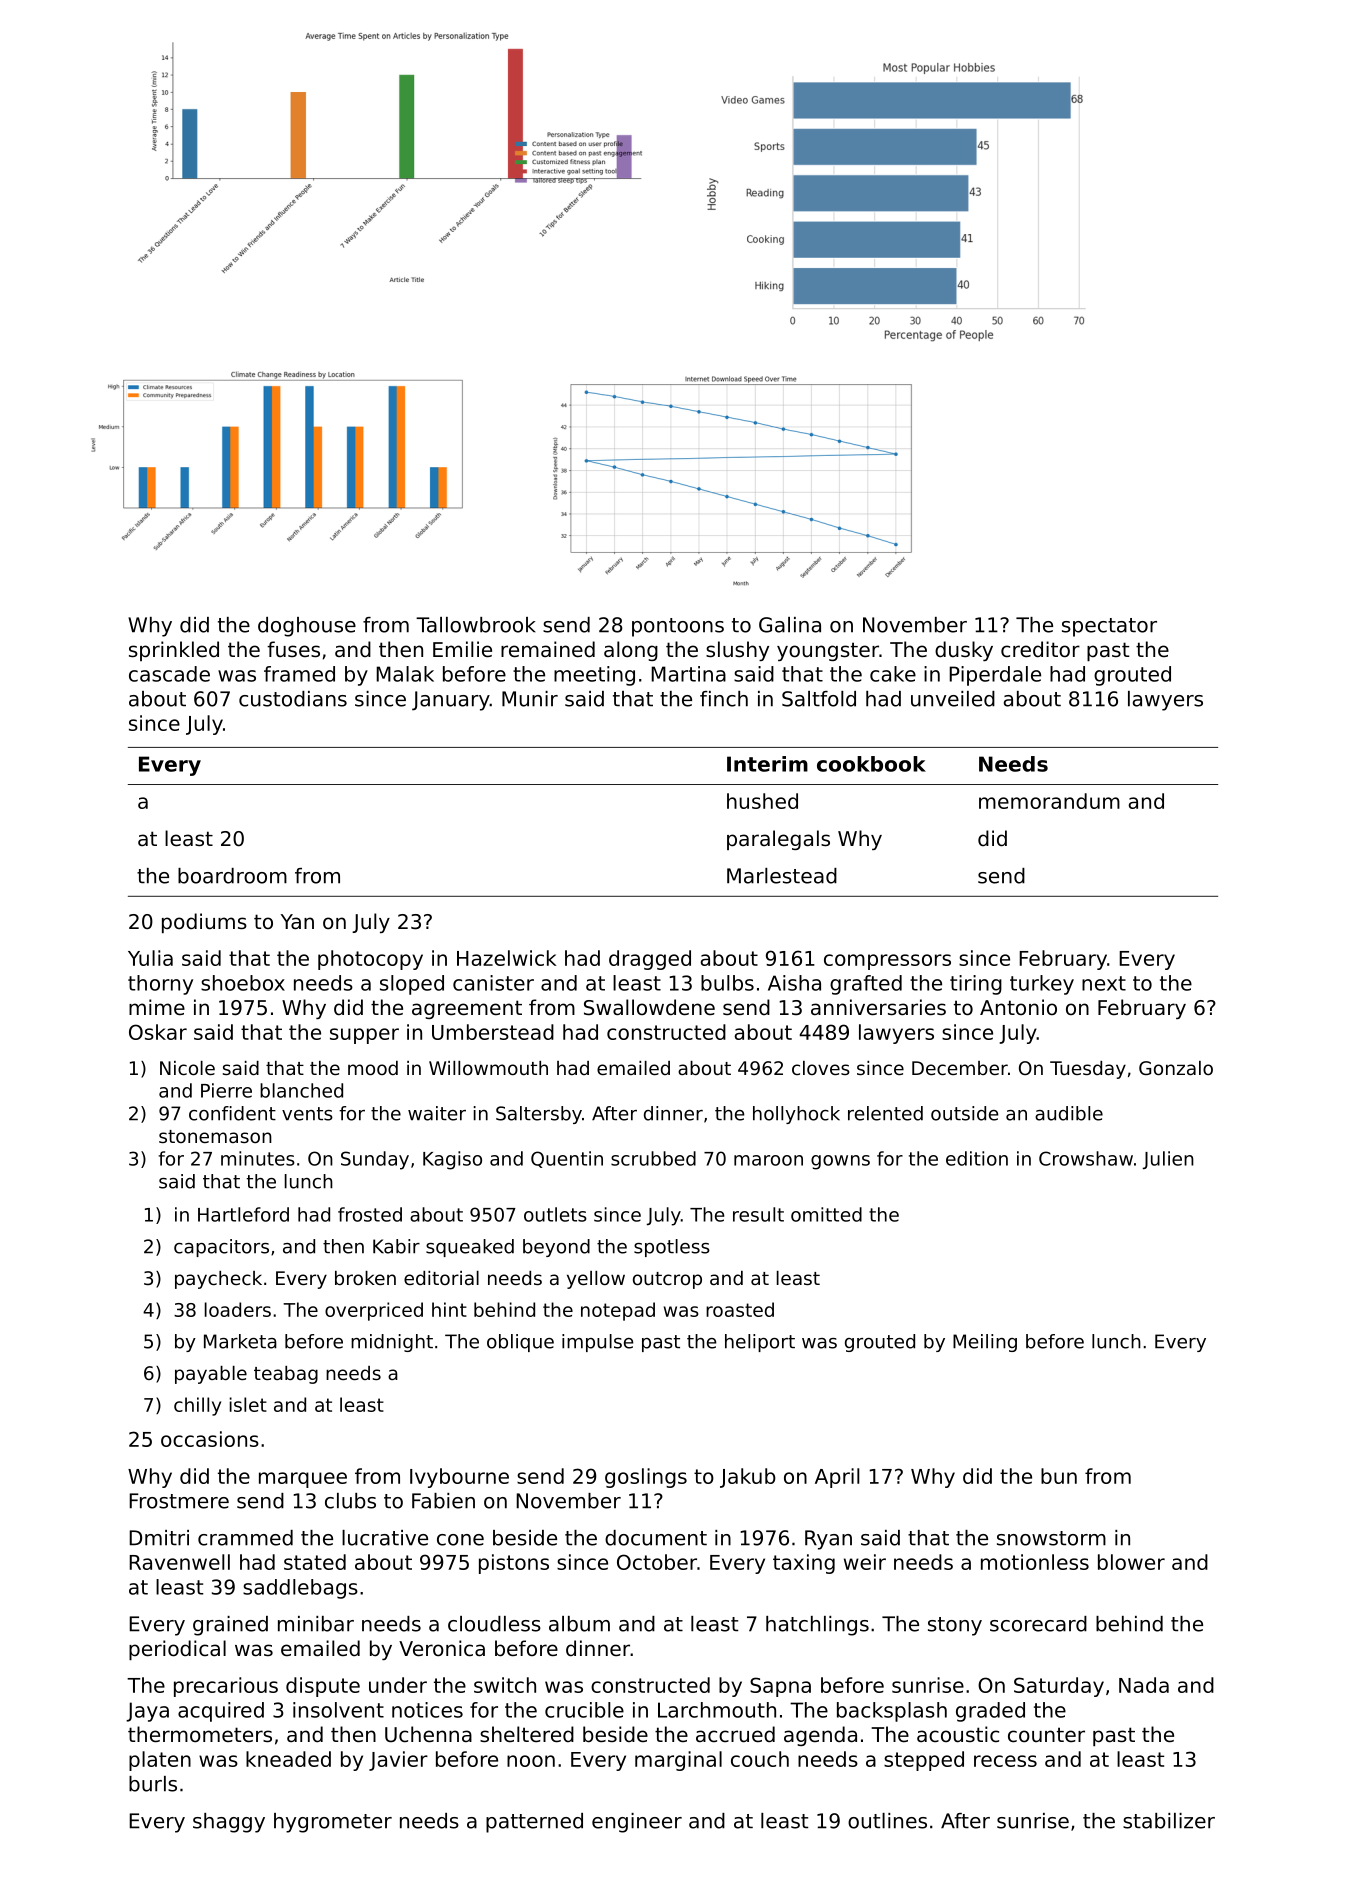 This document has height=1903, width=1346. What do you see at coordinates (1109, 627) in the document?
I see `spectator` at bounding box center [1109, 627].
